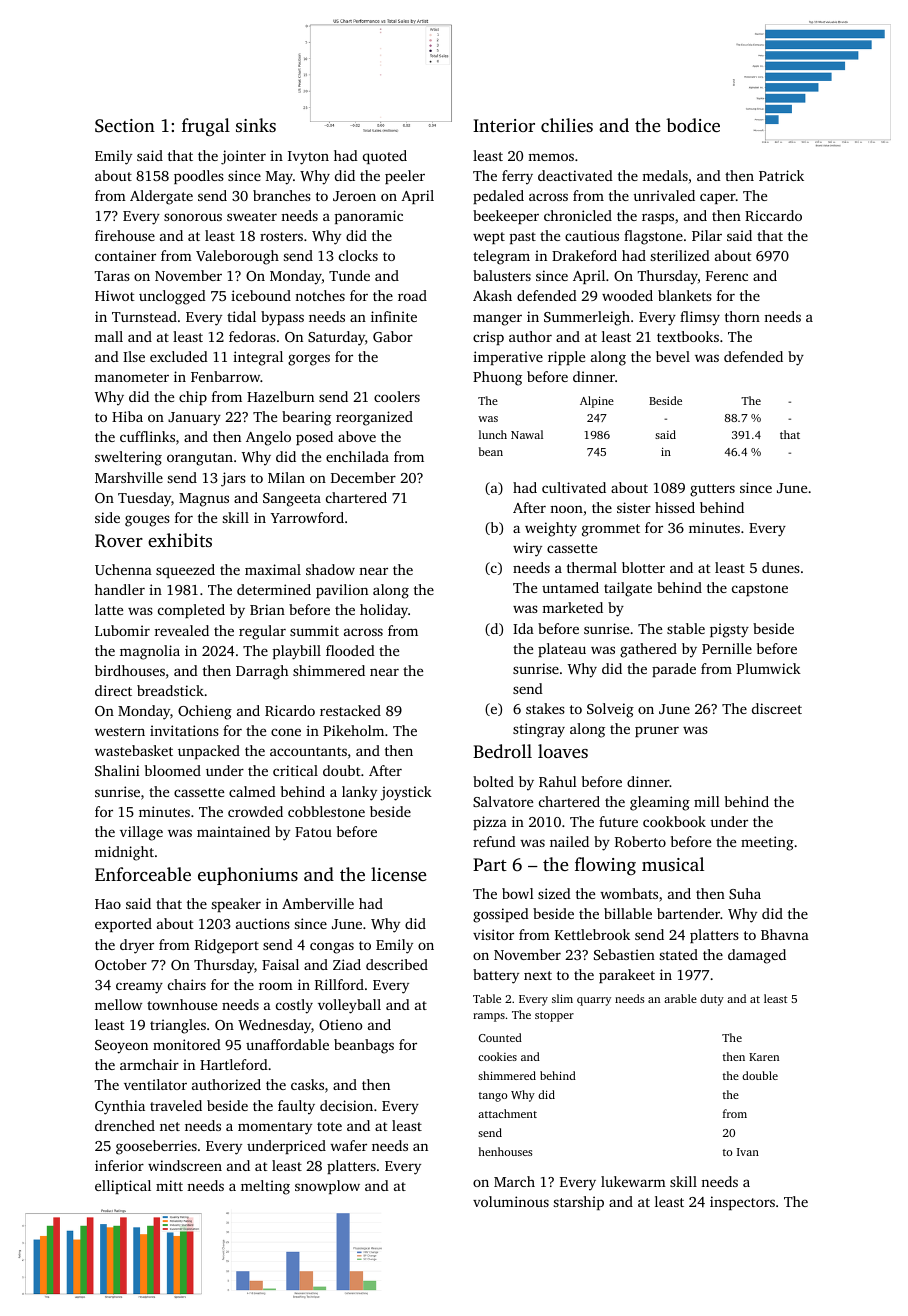  Describe the element at coordinates (551, 529) in the document. I see `weighty` at that location.
